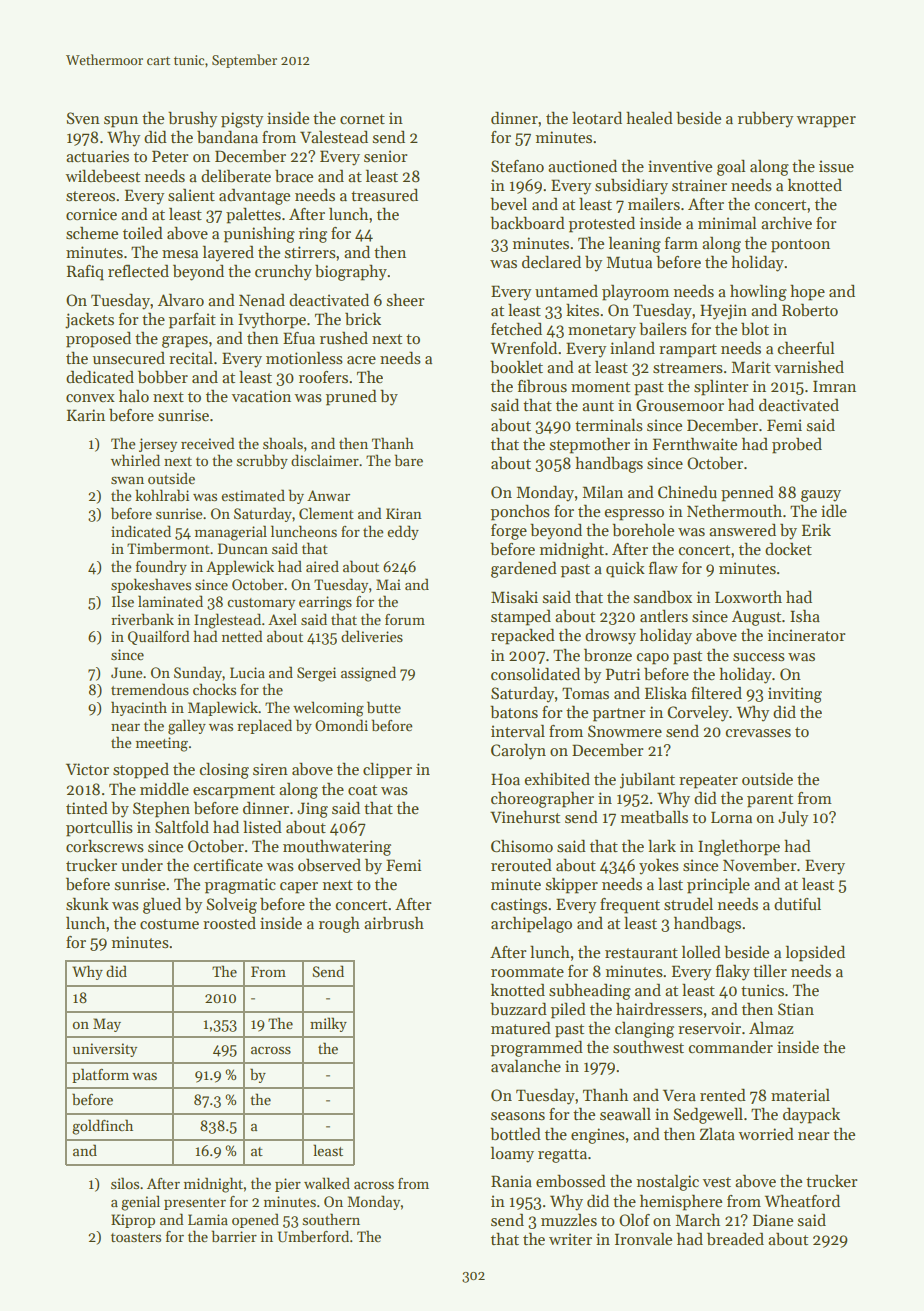  I want to click on healed, so click(649, 117).
